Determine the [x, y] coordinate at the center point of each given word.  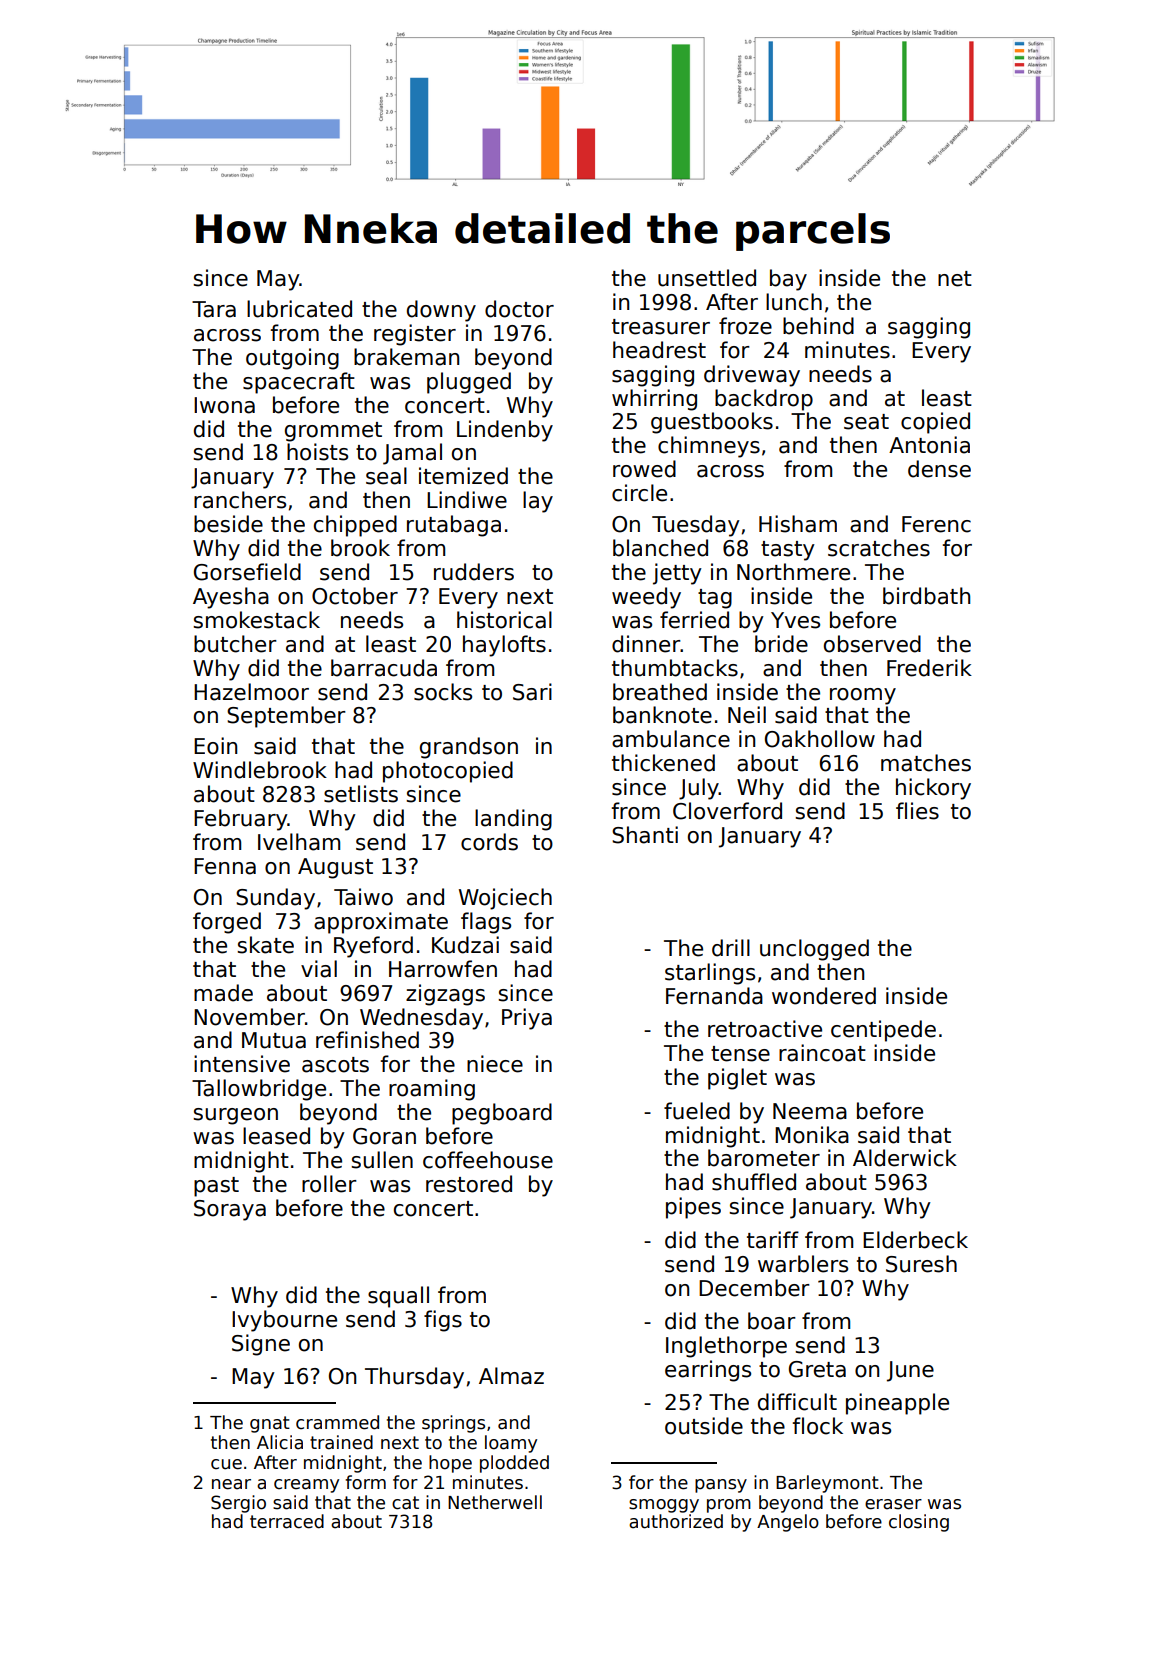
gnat [270, 1424]
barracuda [384, 668]
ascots [335, 1065]
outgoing [292, 359]
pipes [693, 1208]
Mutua [274, 1040]
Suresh [921, 1264]
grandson [469, 748]
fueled [697, 1111]
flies [917, 811]
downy [441, 311]
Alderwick [905, 1158]
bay [788, 280]
